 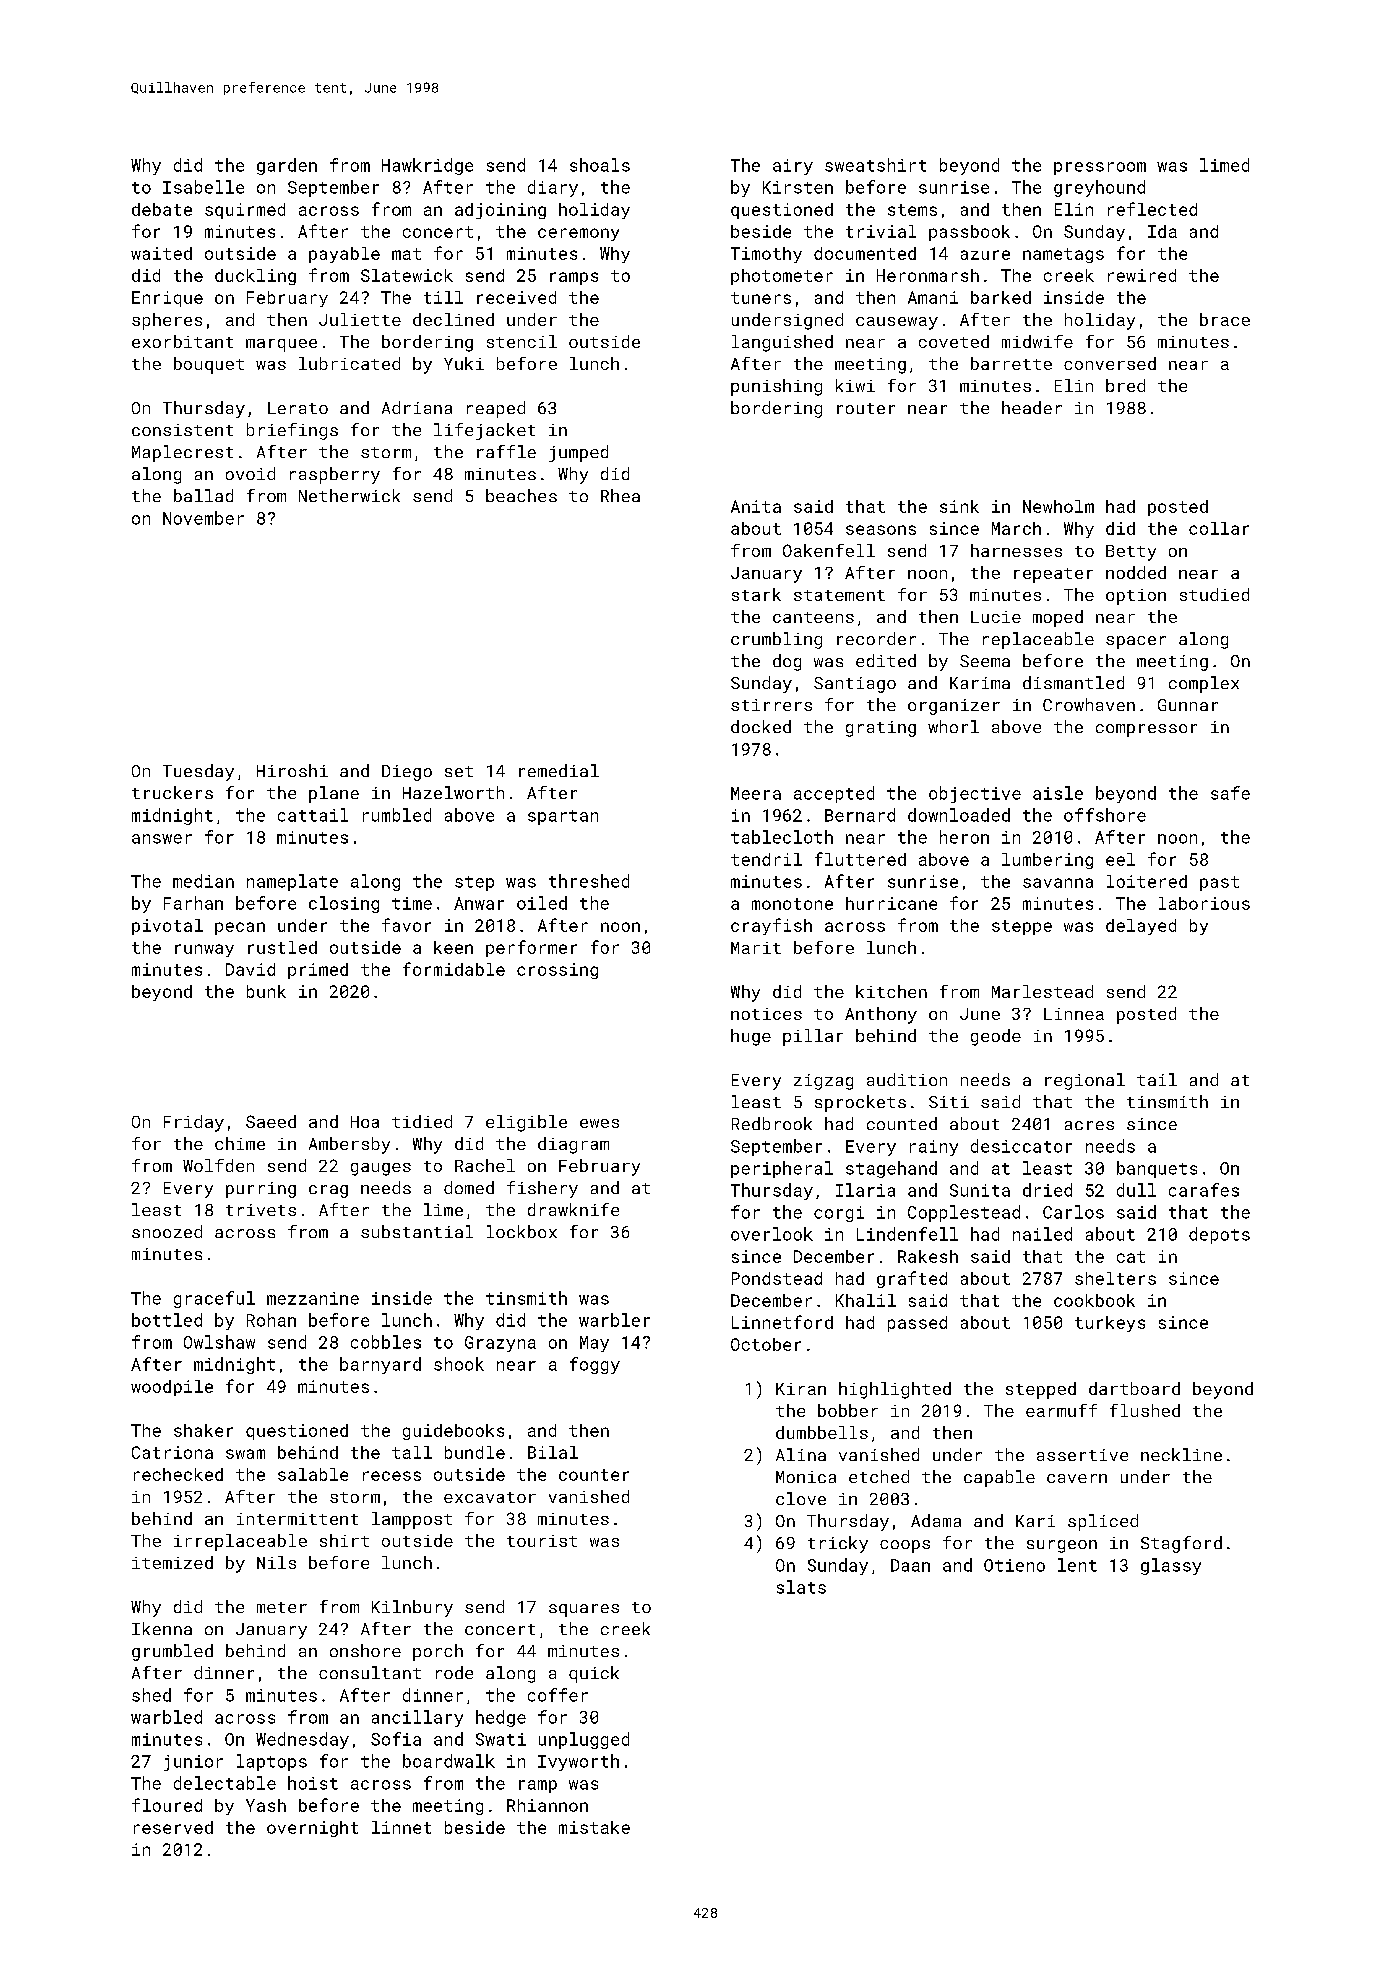 What do you see at coordinates (782, 1169) in the document?
I see `peripheral` at bounding box center [782, 1169].
